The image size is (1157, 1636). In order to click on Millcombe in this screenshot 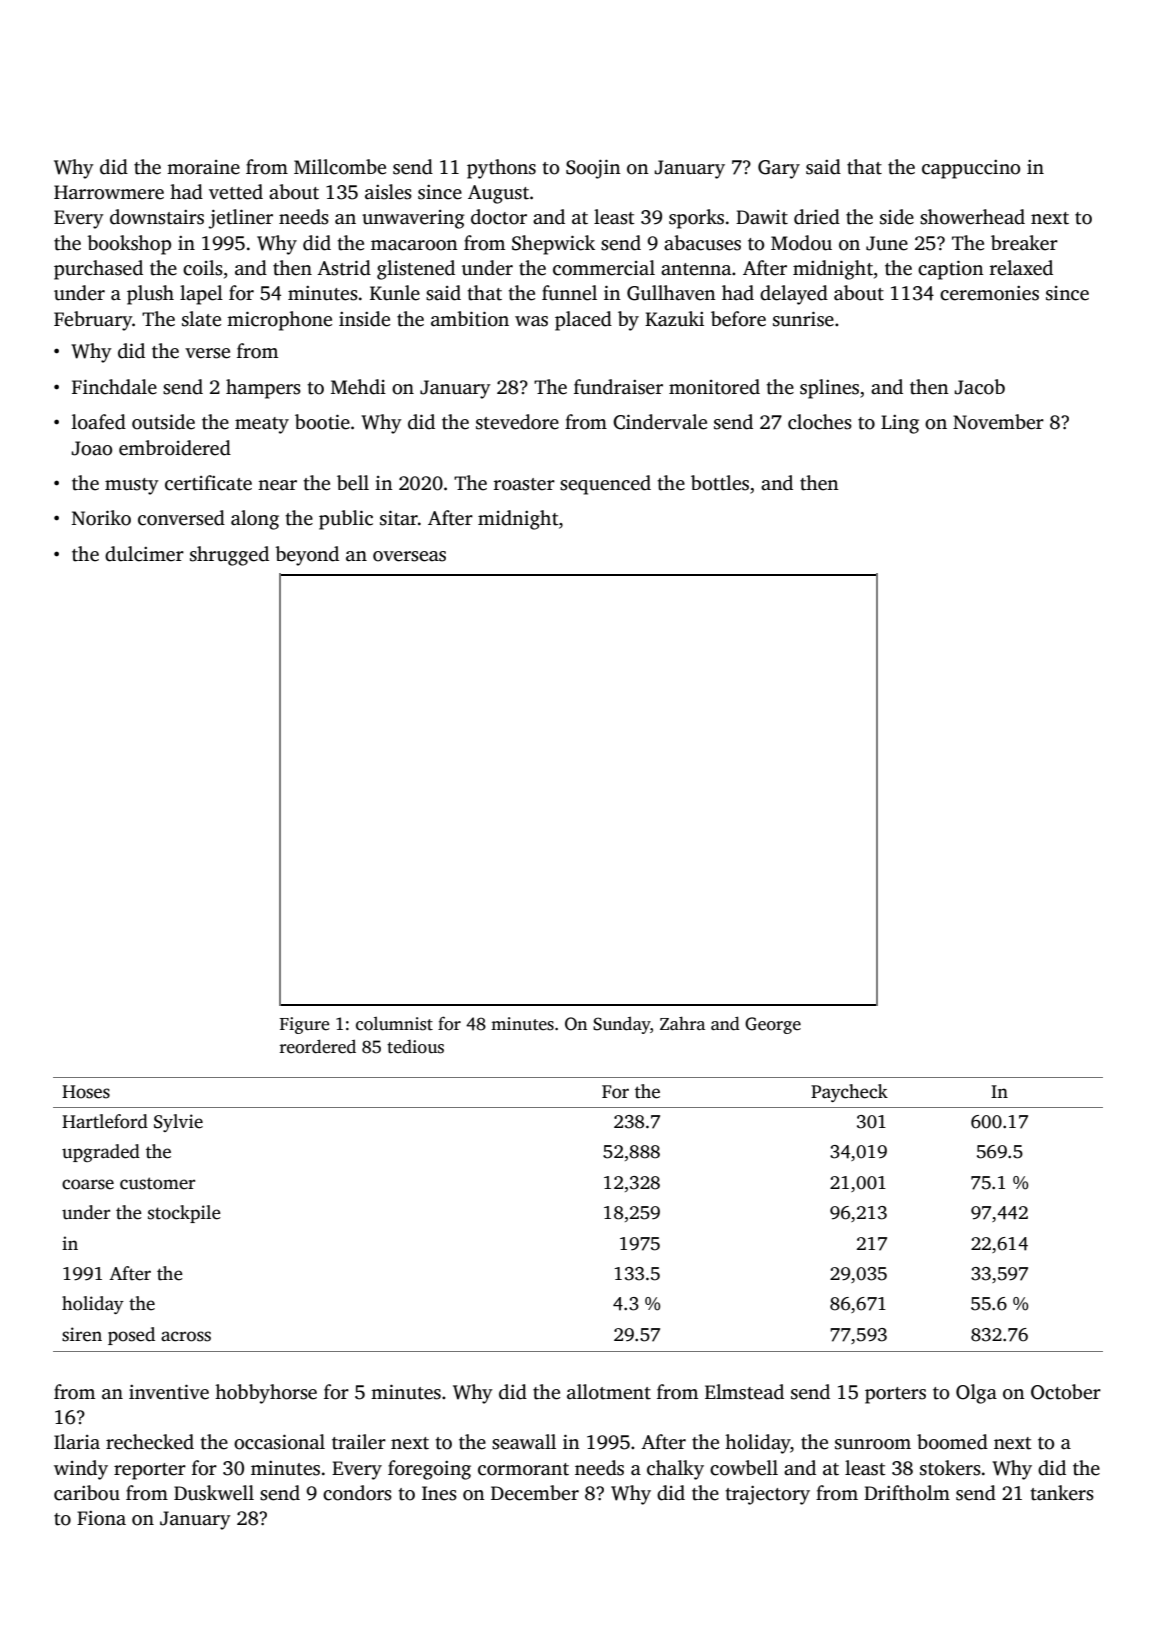, I will do `click(340, 167)`.
